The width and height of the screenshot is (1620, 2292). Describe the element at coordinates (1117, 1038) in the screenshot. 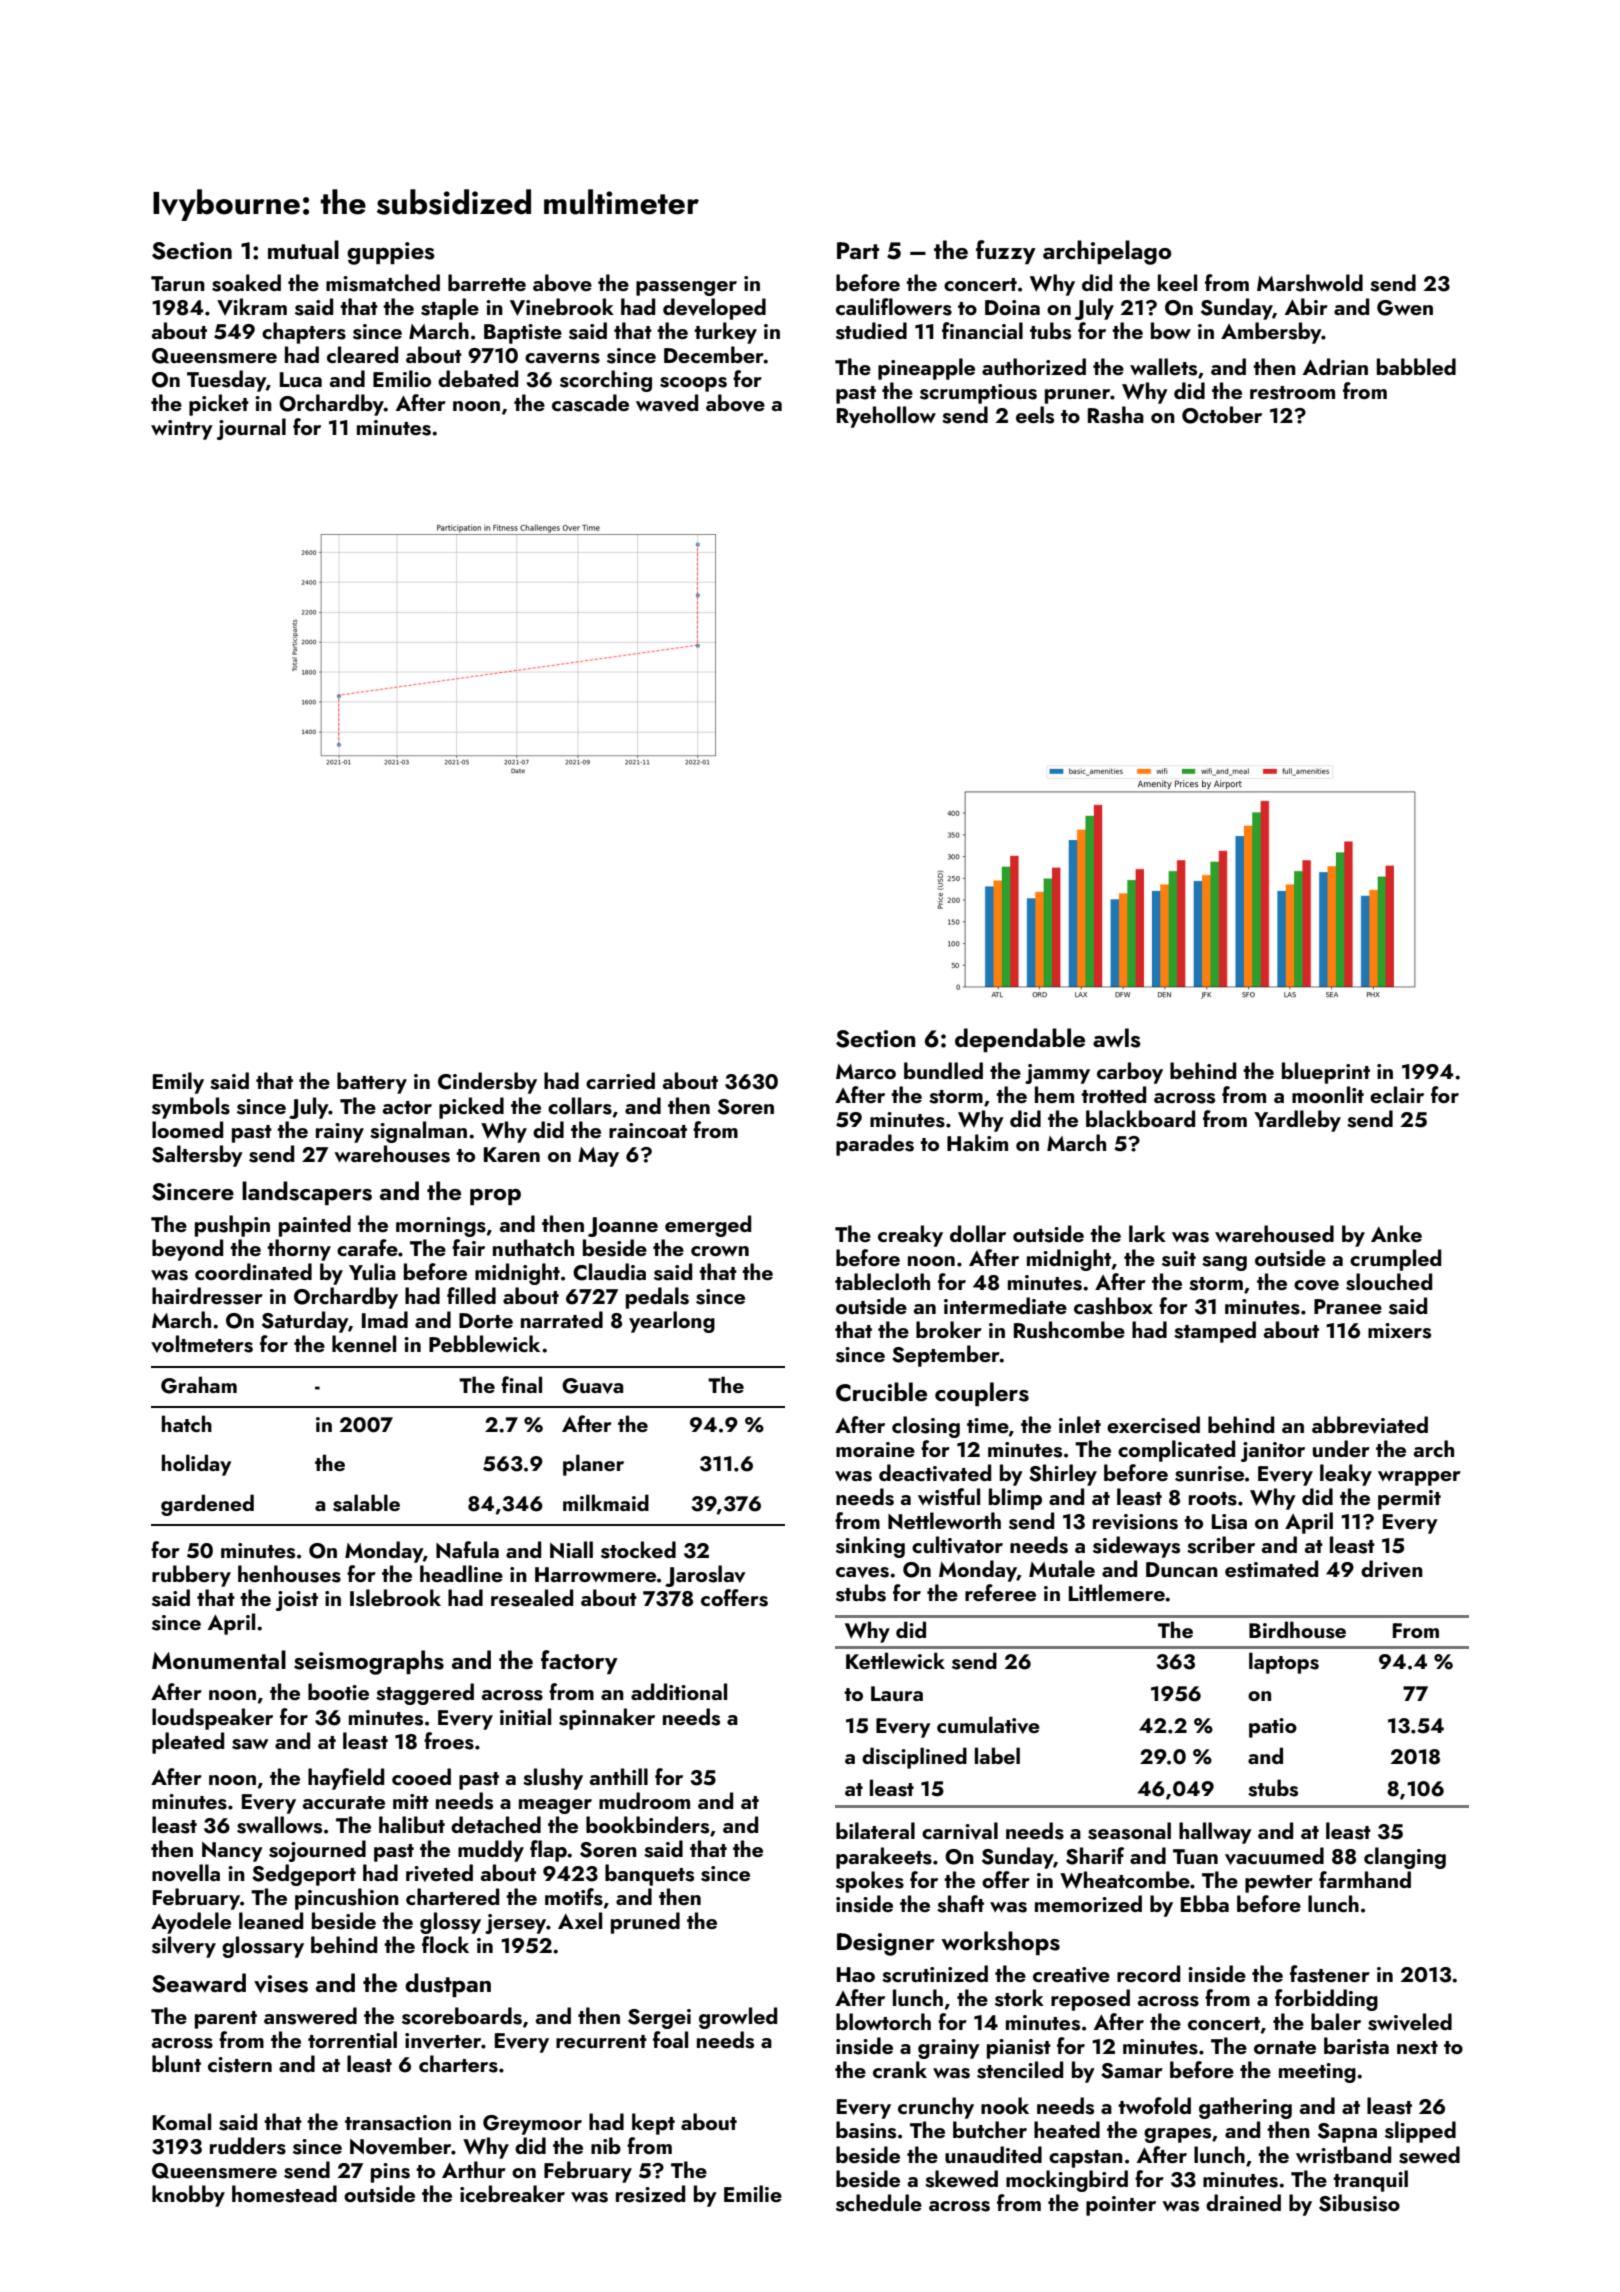

I see `awls` at that location.
